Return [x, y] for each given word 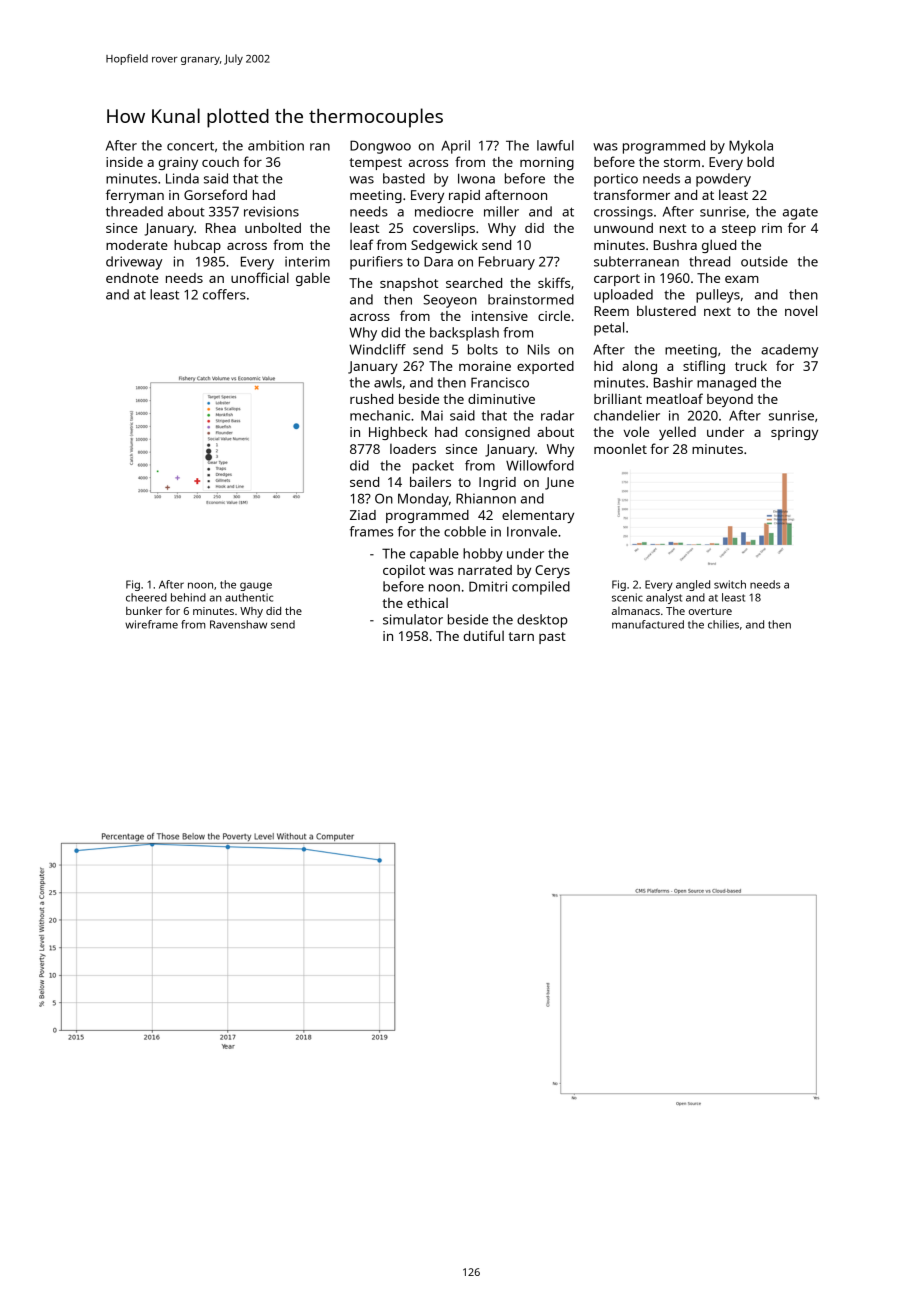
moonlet [620, 448]
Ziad [363, 515]
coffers [224, 294]
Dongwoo [380, 147]
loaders [413, 449]
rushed [371, 399]
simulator [413, 619]
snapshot [409, 284]
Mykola [751, 147]
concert [190, 146]
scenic [627, 597]
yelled [677, 433]
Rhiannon [486, 498]
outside [764, 261]
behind [188, 597]
